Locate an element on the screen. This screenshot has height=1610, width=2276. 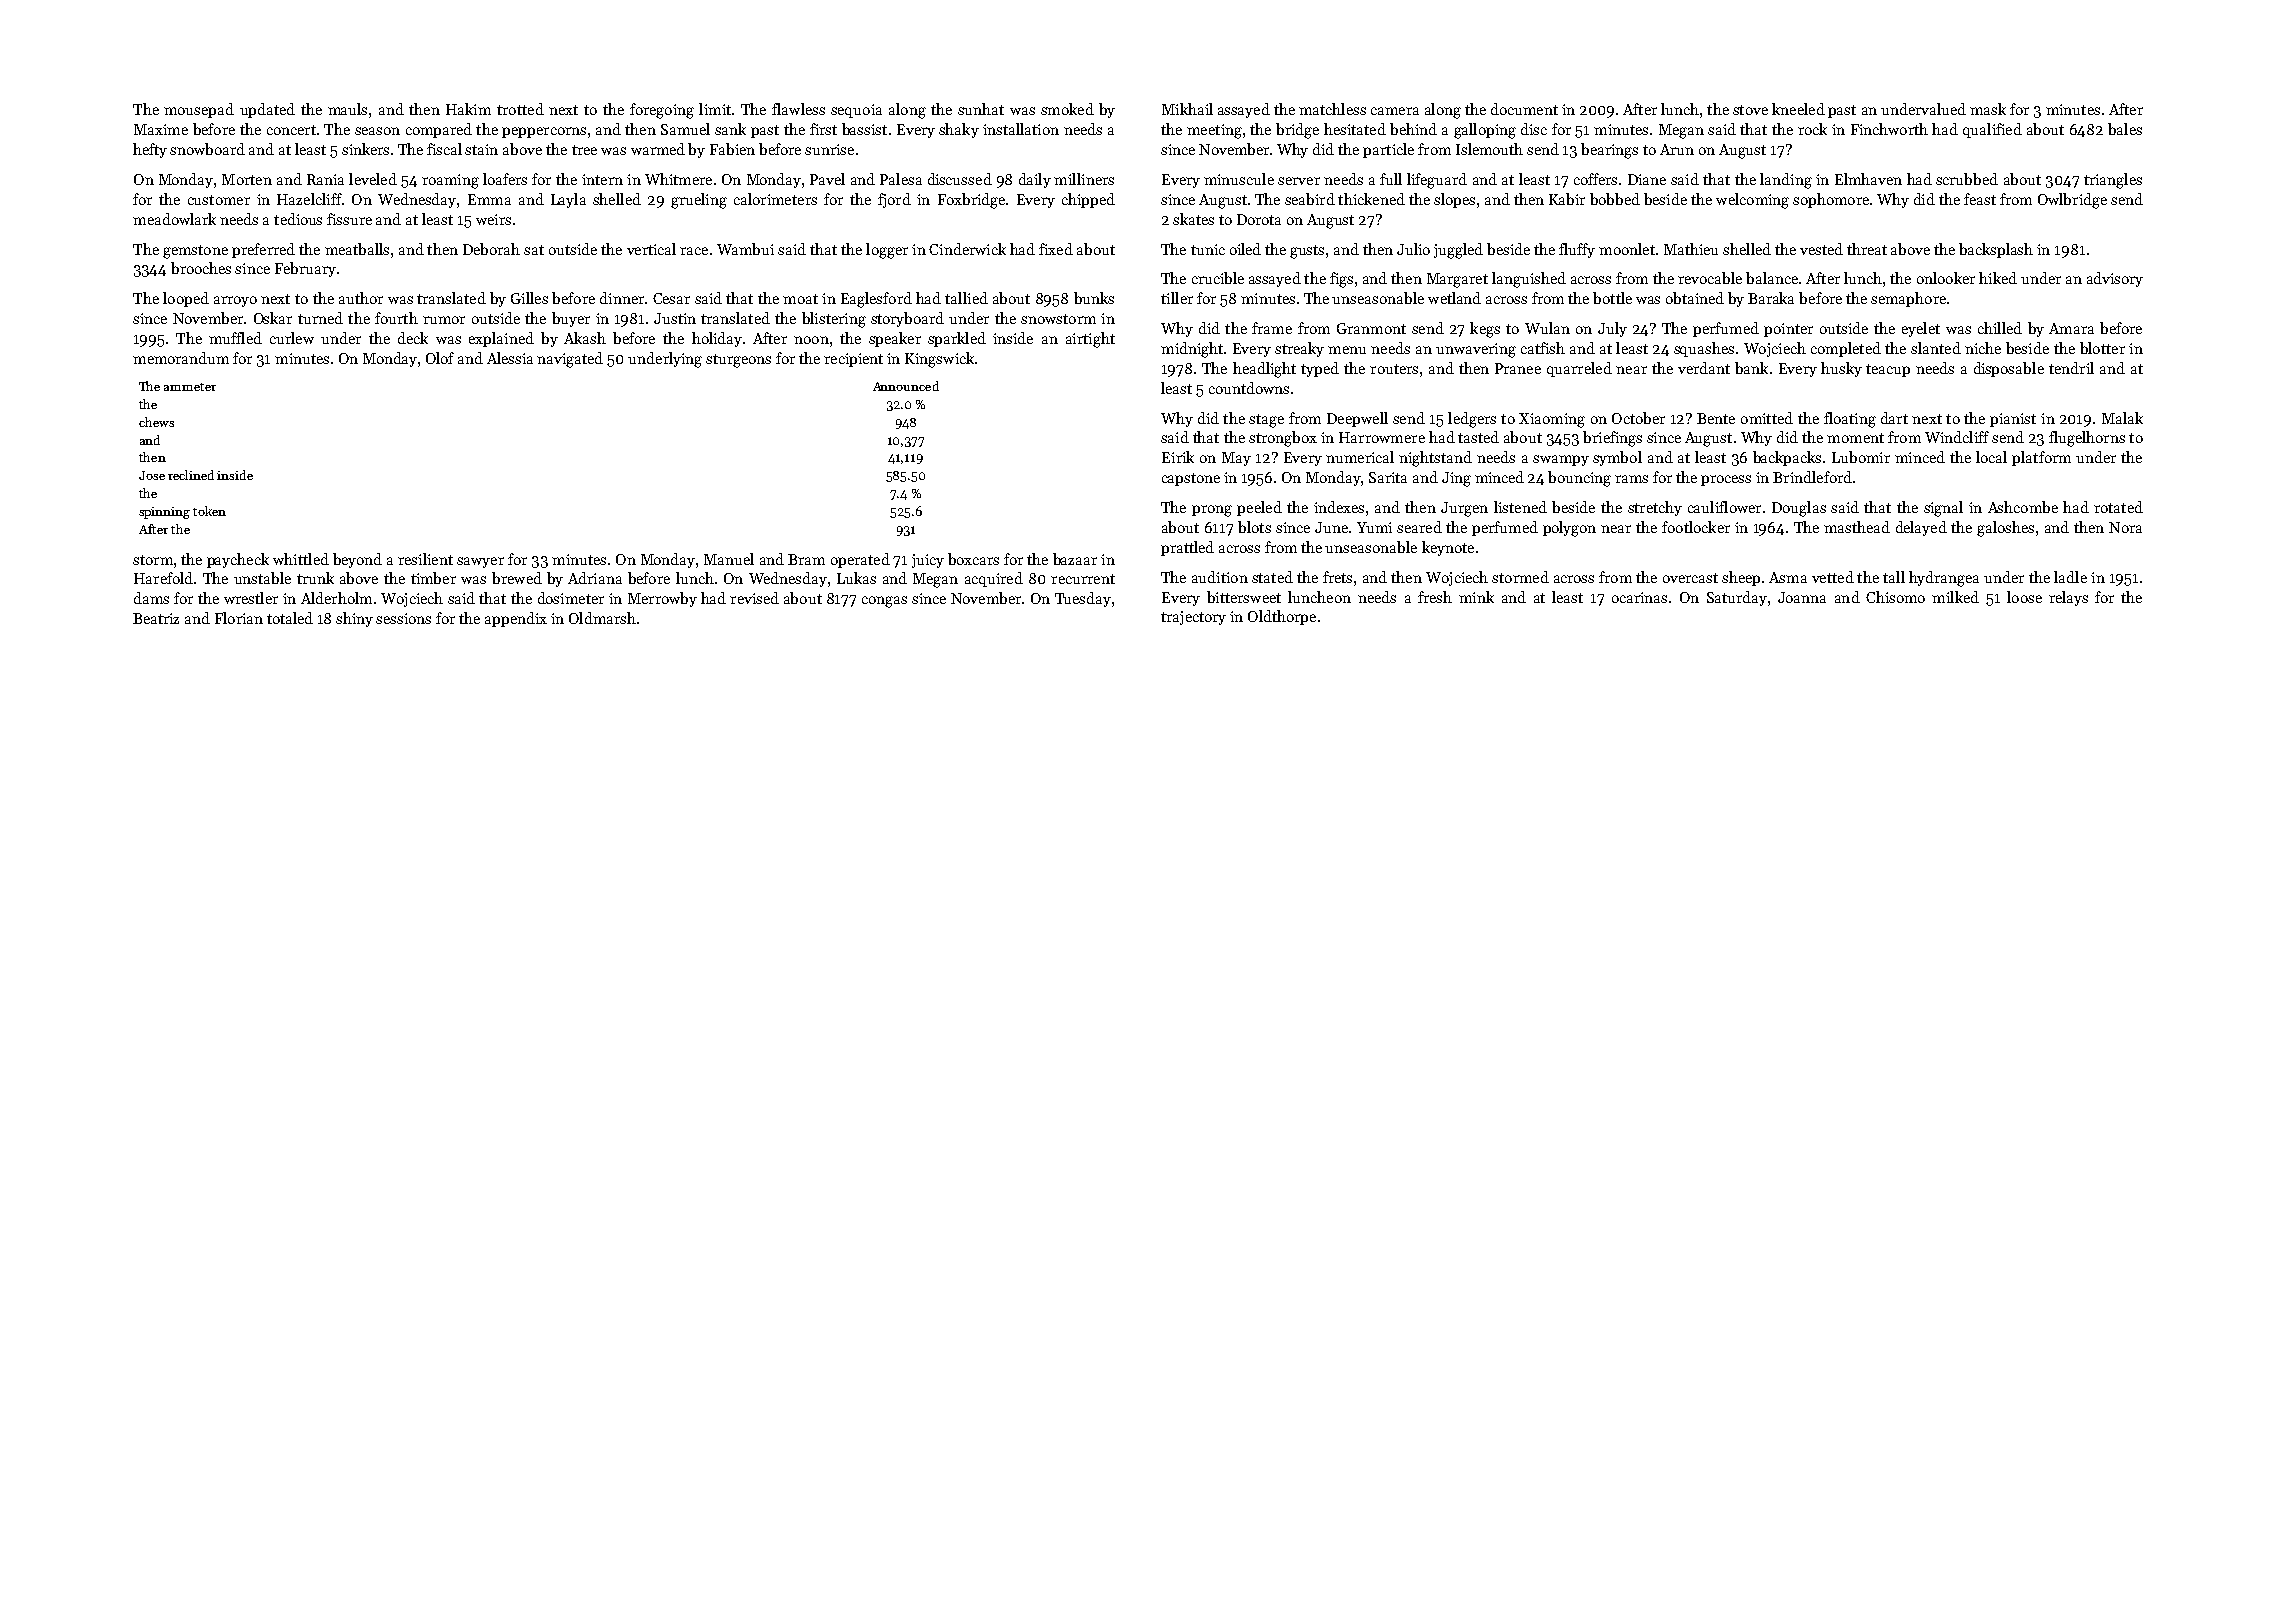
chews is located at coordinates (156, 422).
